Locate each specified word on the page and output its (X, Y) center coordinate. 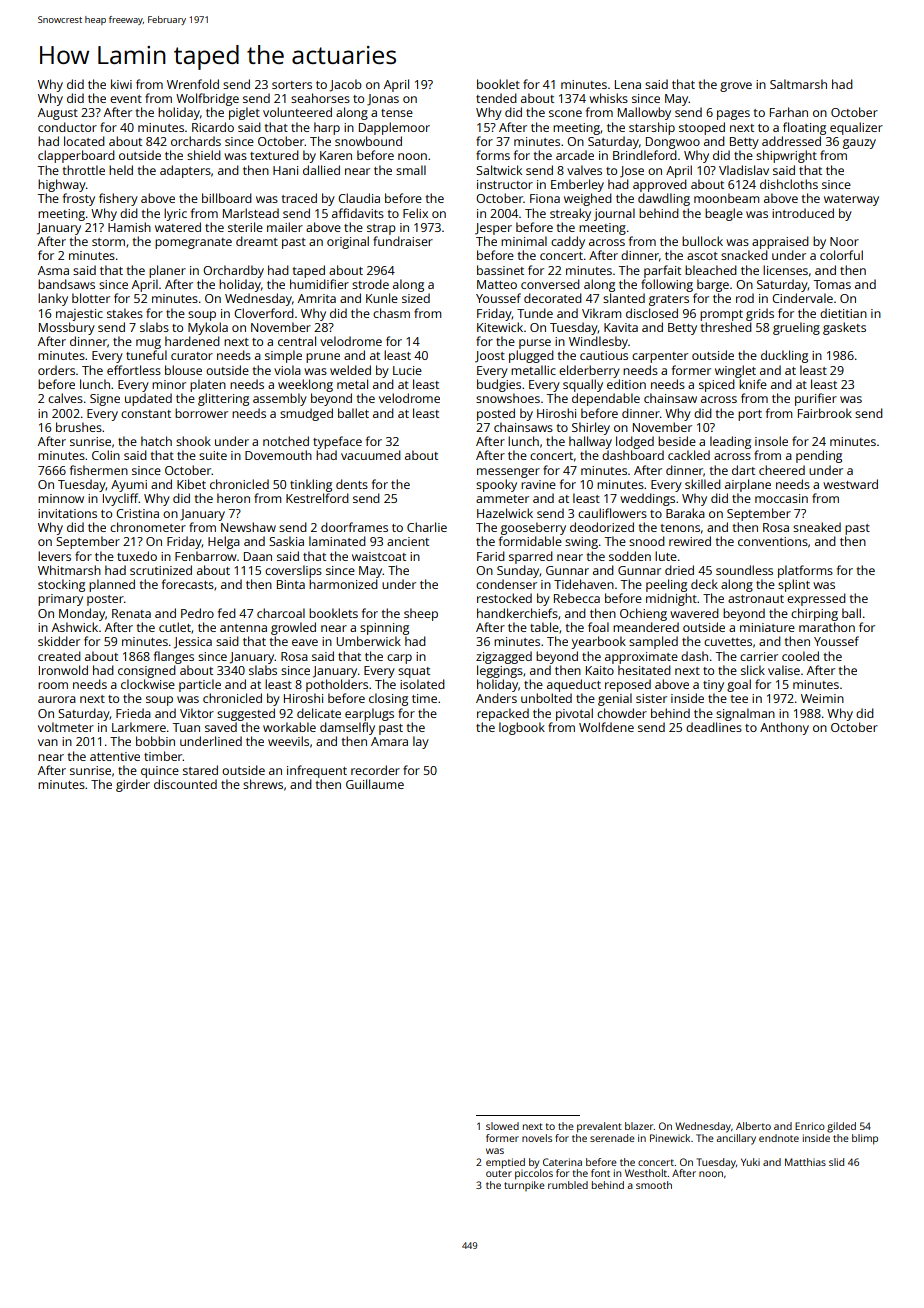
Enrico (810, 1126)
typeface (337, 442)
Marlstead (251, 213)
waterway (851, 200)
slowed (502, 1126)
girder (133, 785)
